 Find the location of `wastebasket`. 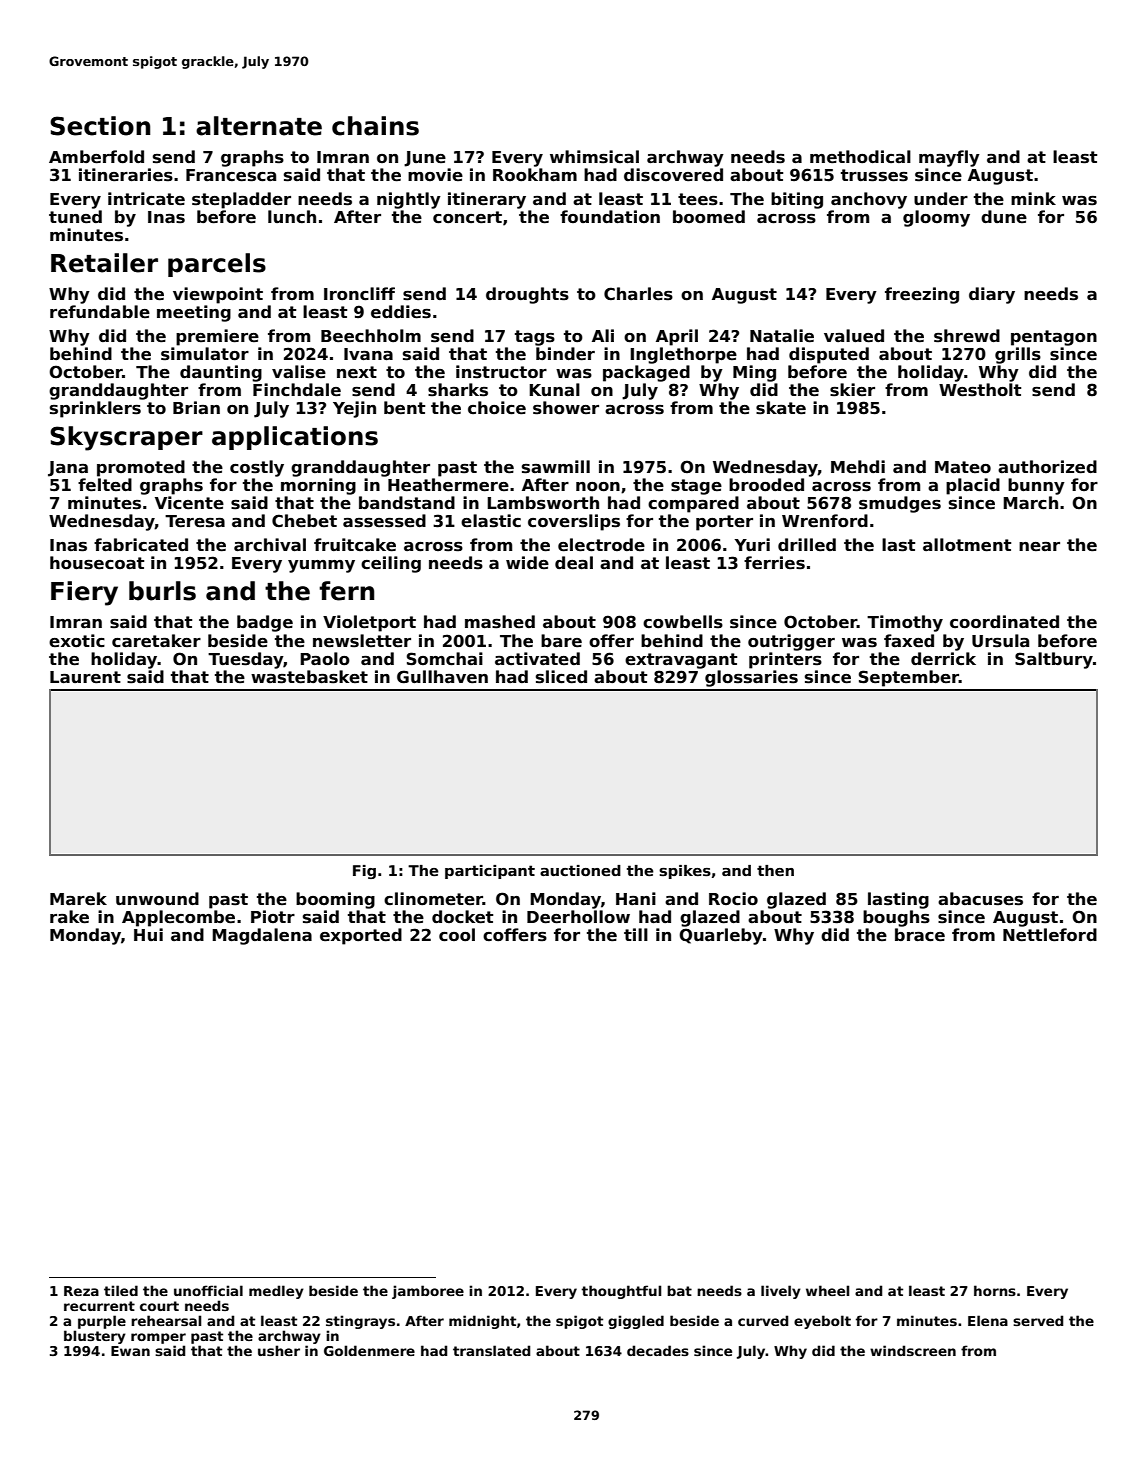

wastebasket is located at coordinates (309, 677).
